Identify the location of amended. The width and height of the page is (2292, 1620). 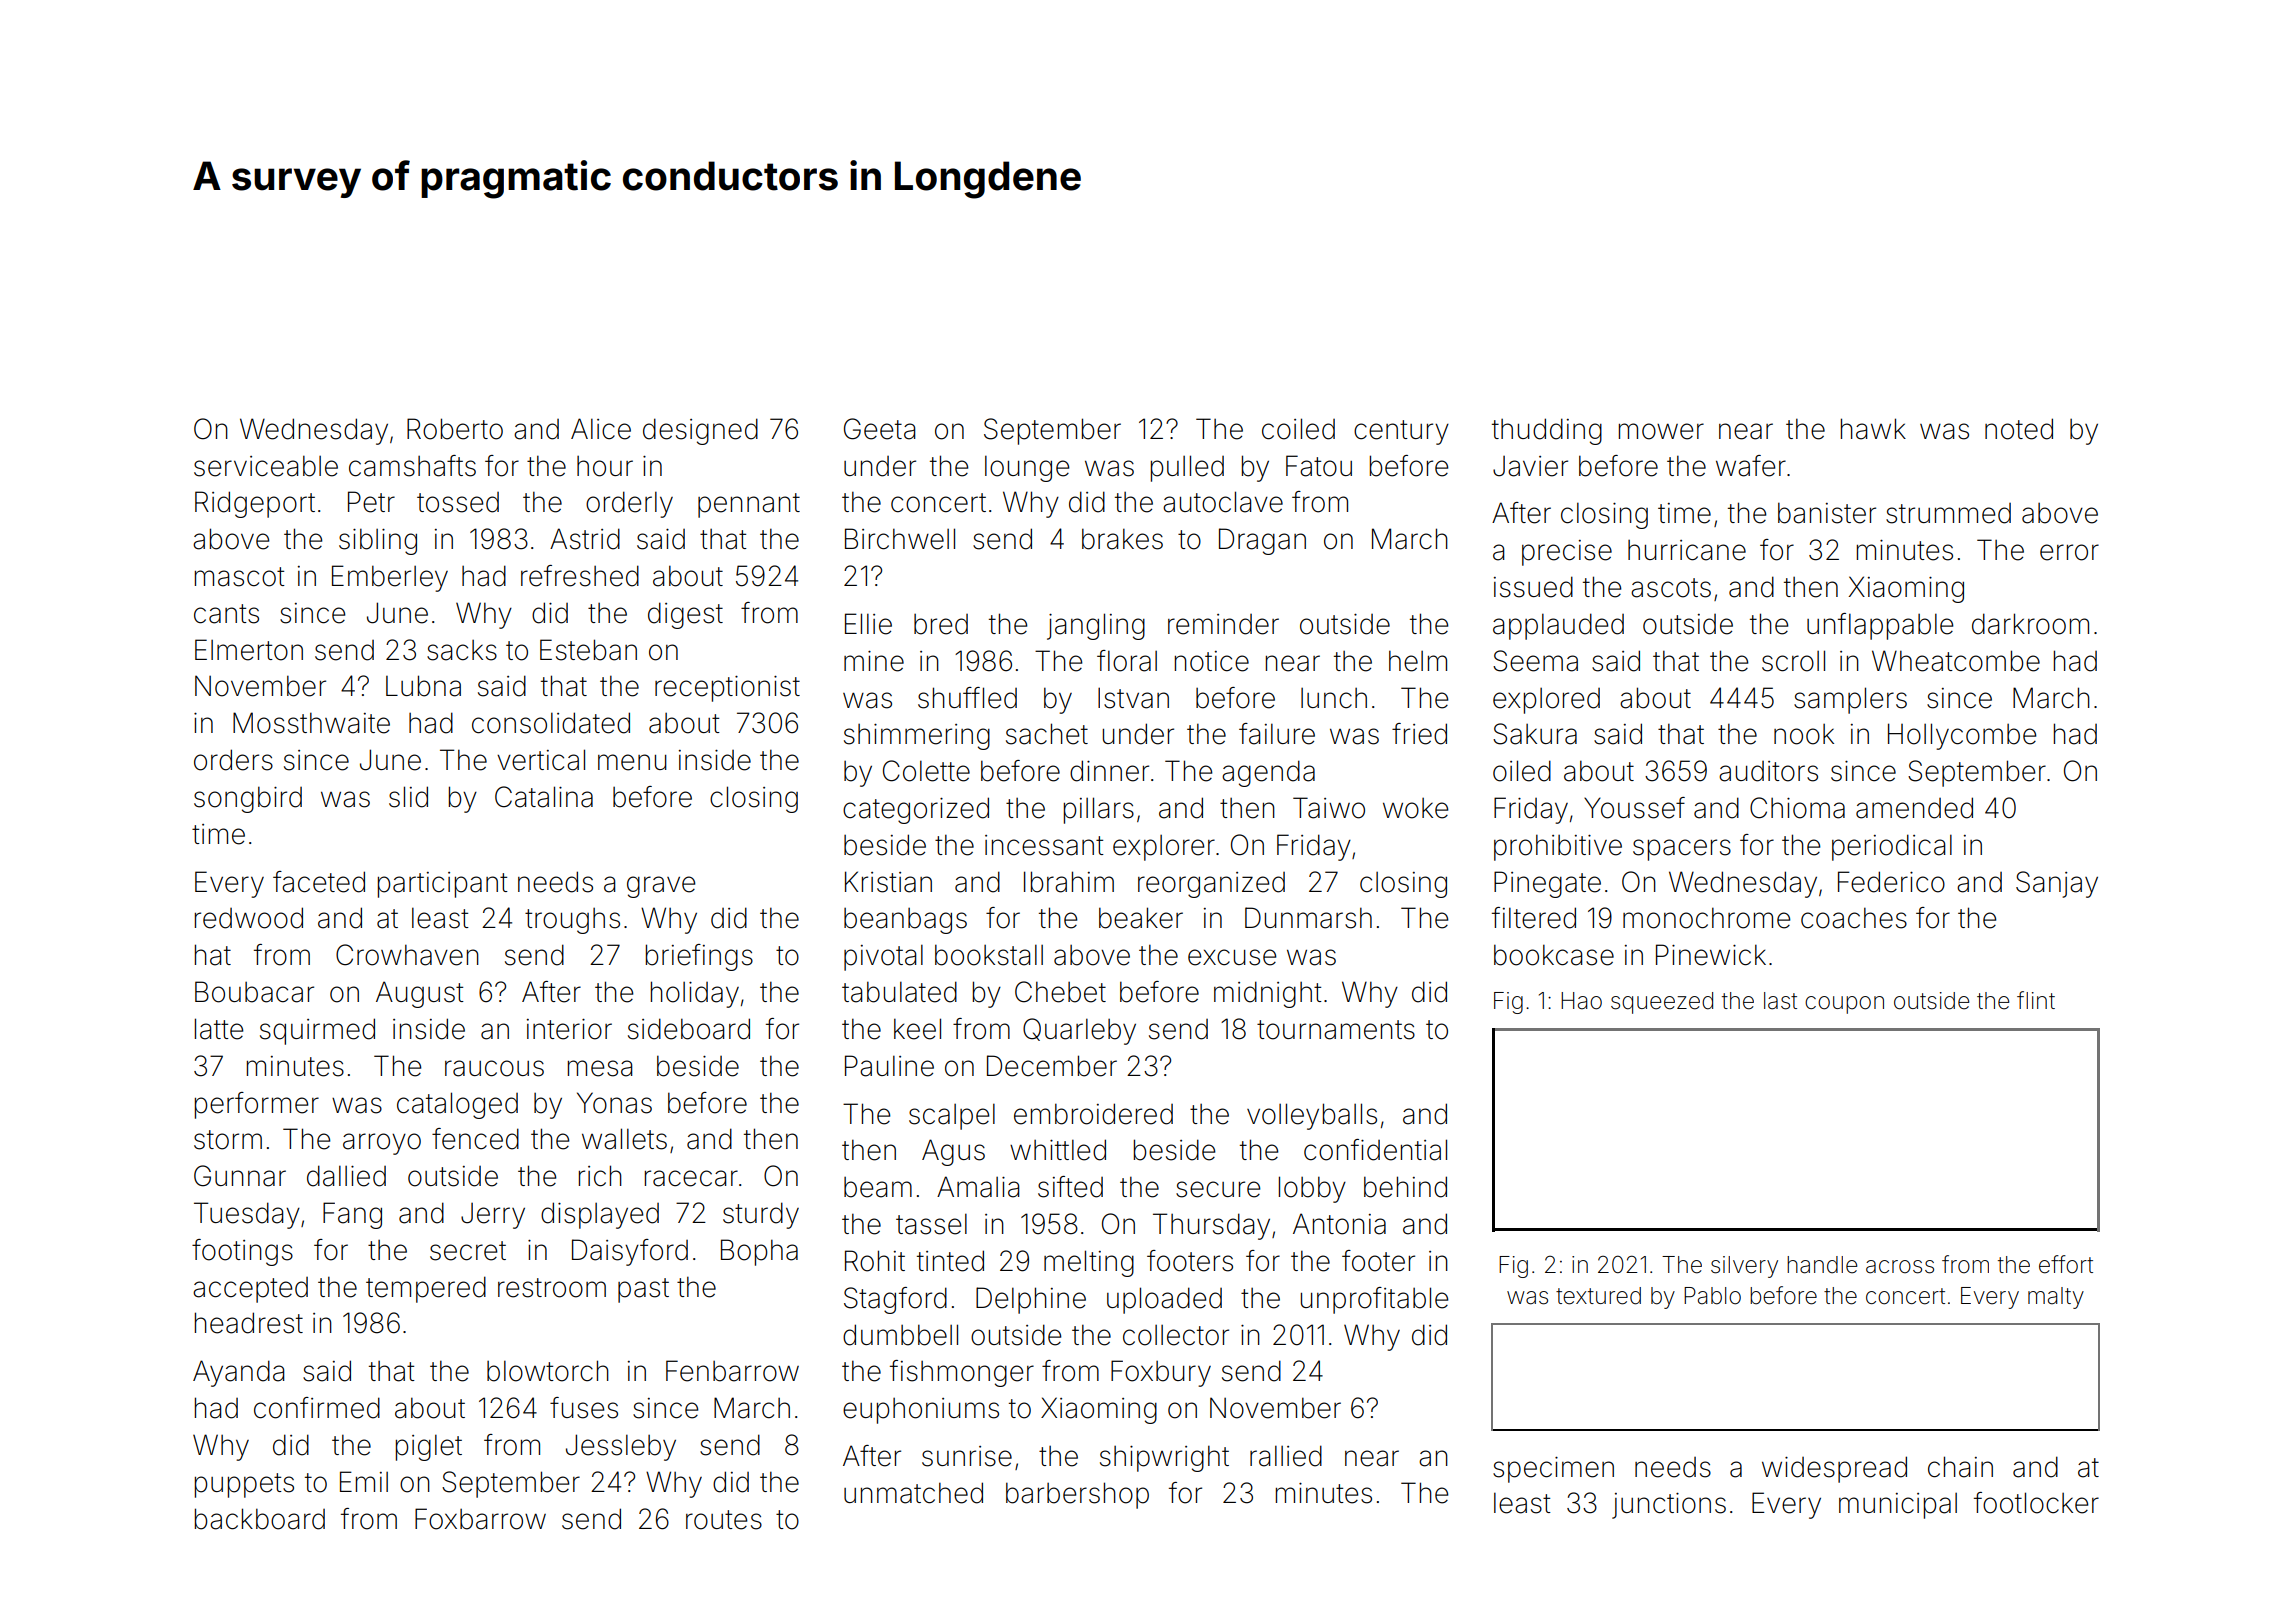
(1914, 808).
